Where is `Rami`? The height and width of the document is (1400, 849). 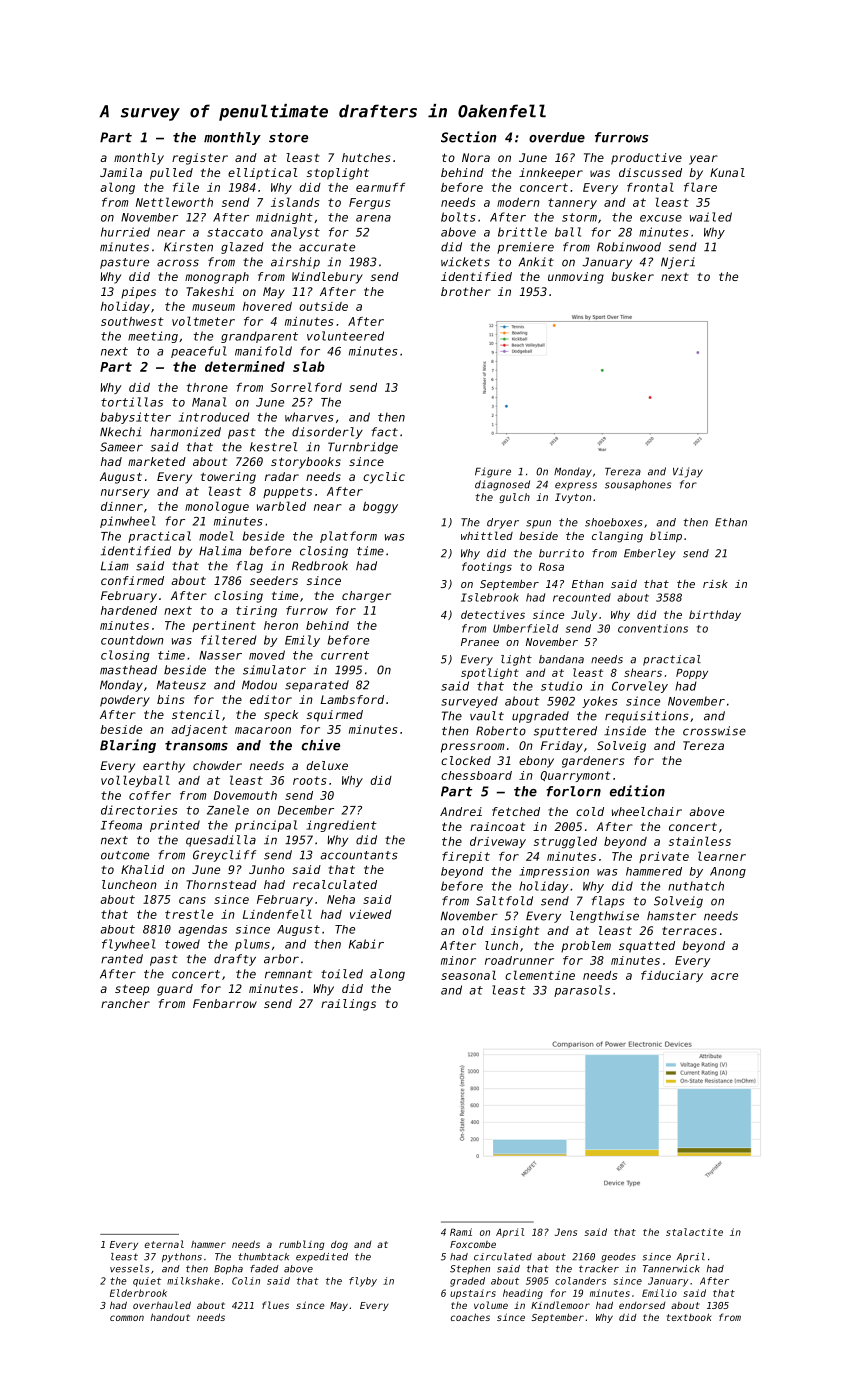 Rami is located at coordinates (461, 1232).
